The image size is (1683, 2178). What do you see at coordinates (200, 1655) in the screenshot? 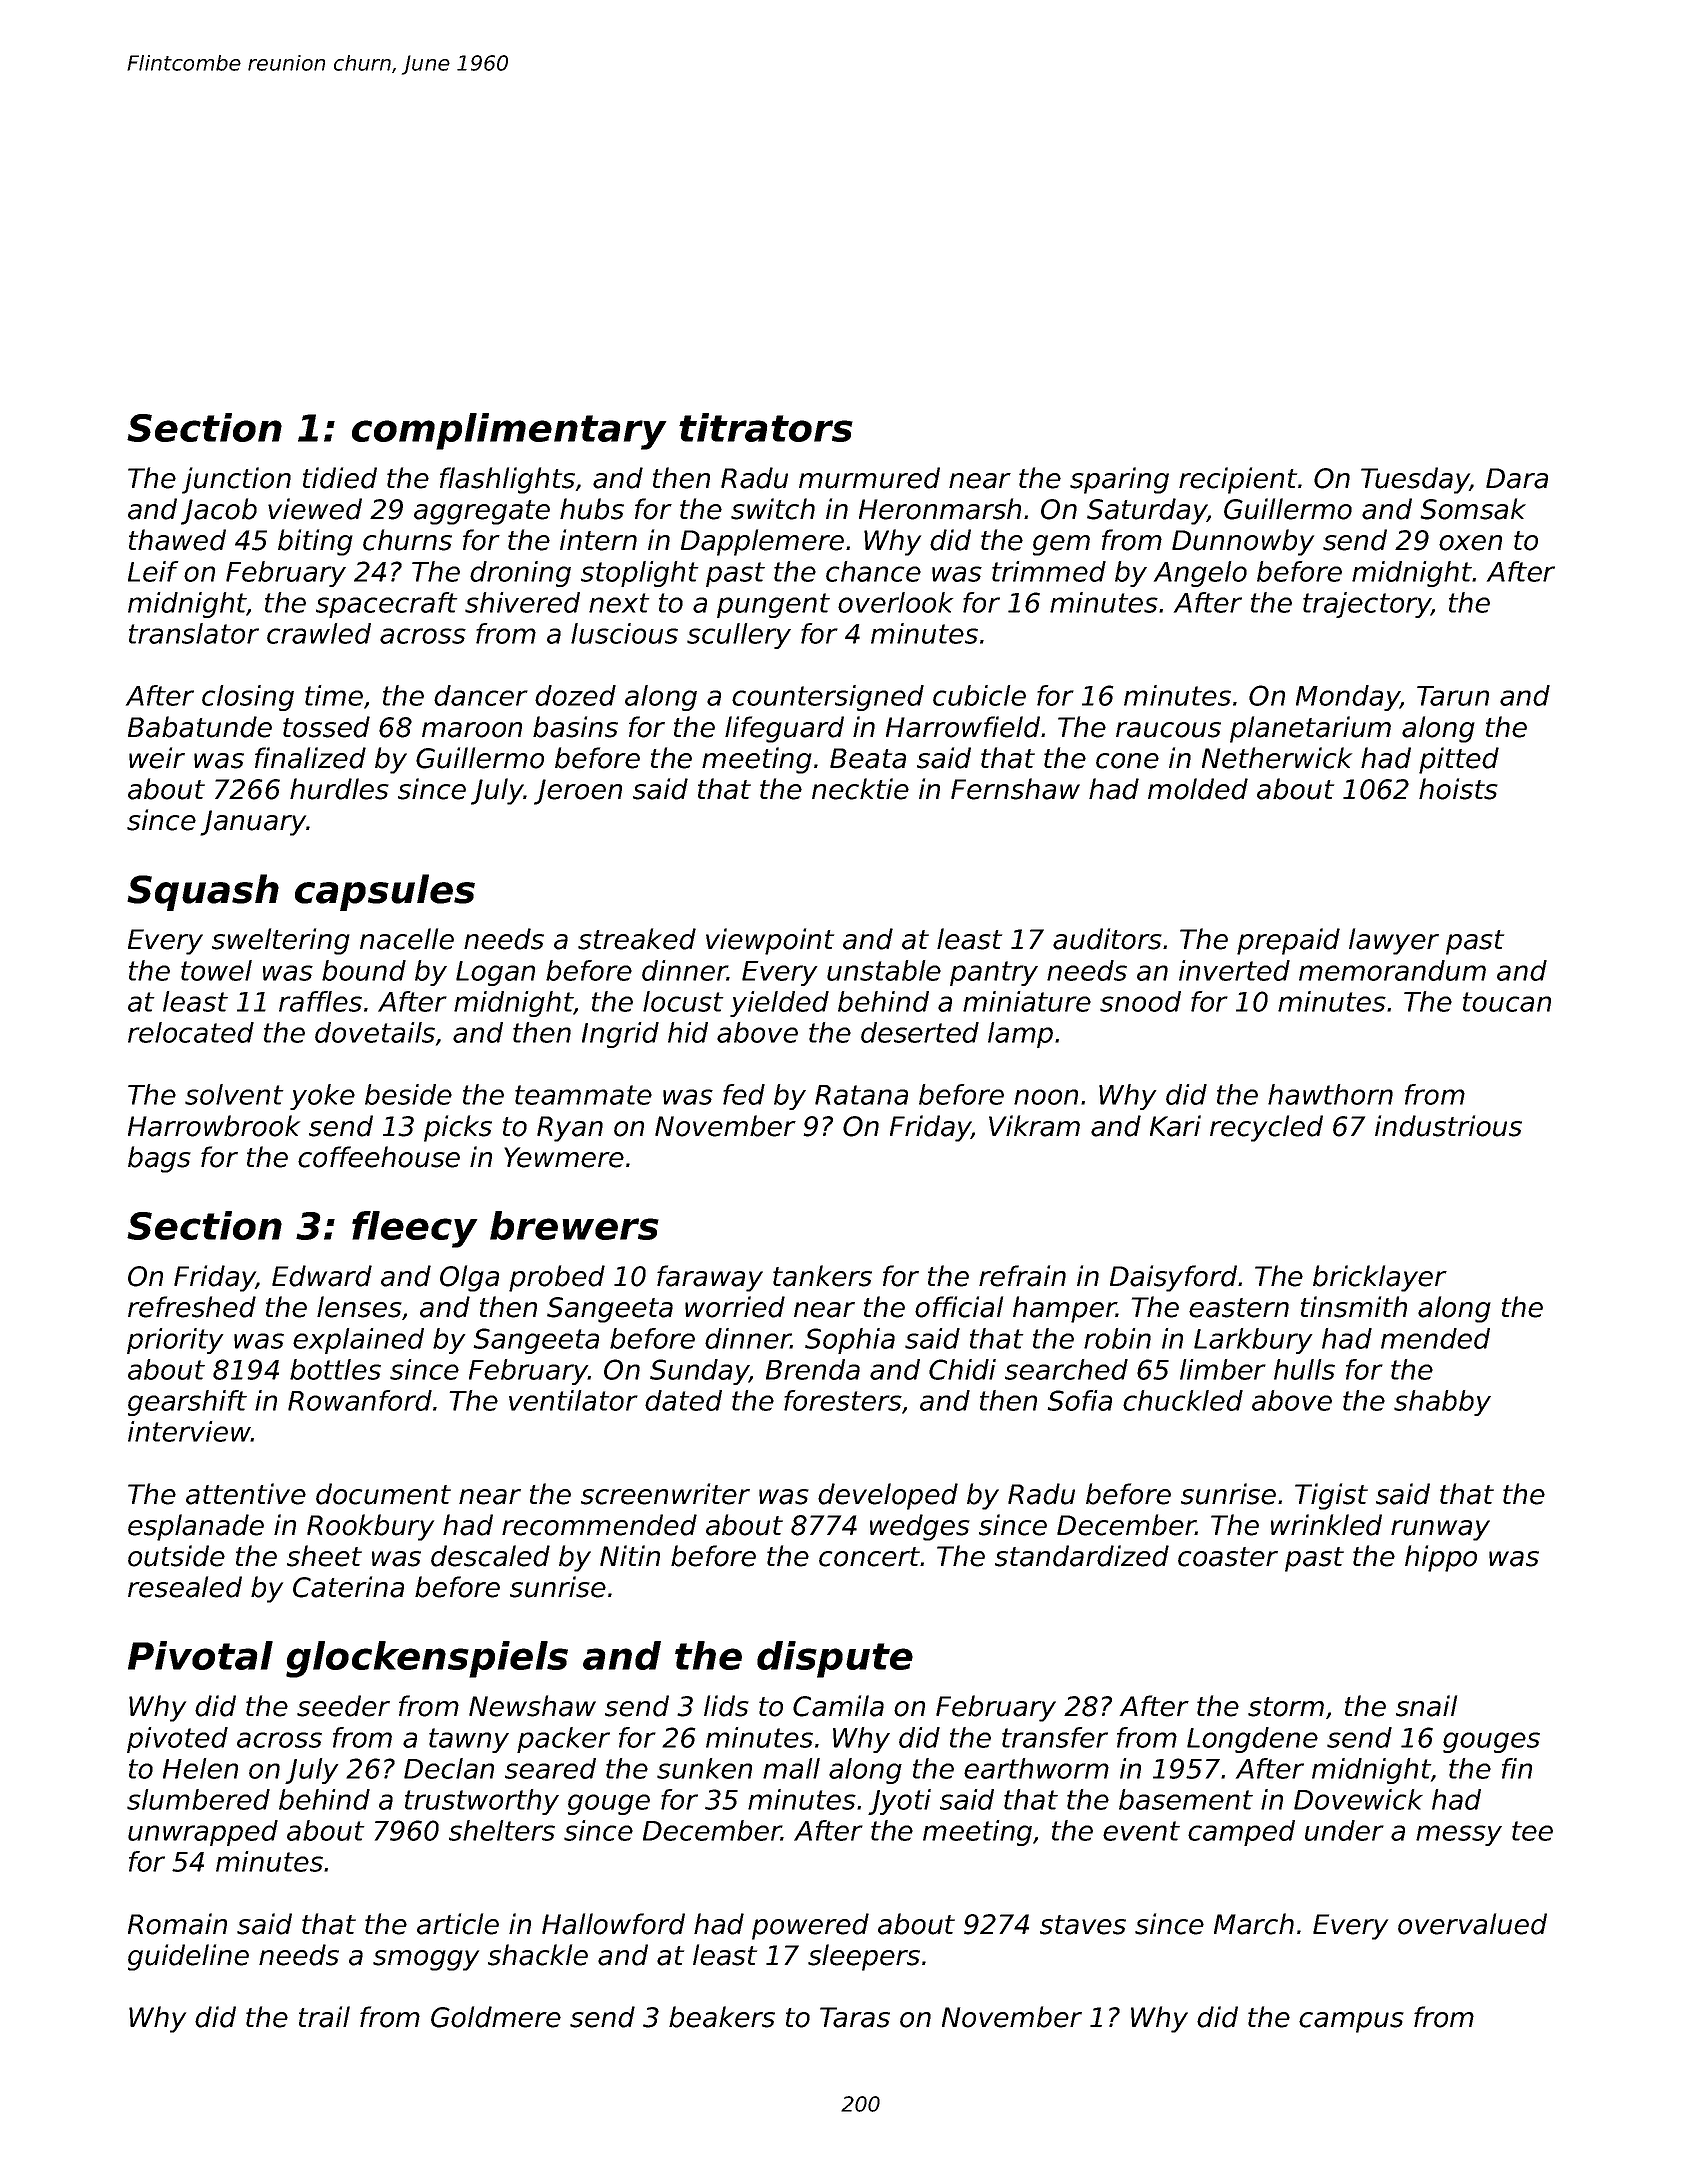
I see `Pivotal` at bounding box center [200, 1655].
